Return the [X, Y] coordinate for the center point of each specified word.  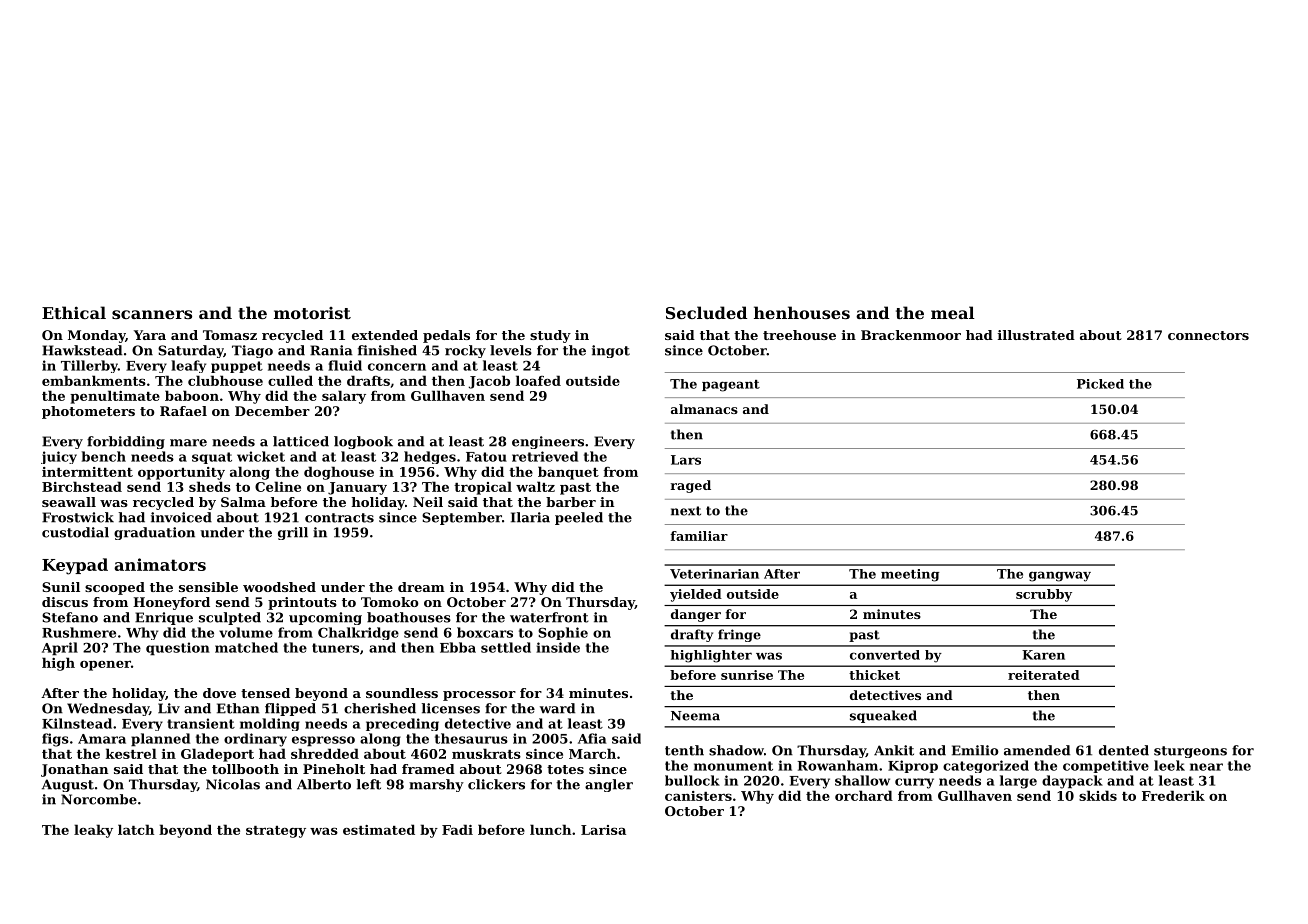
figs [55, 740]
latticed [301, 441]
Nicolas [233, 784]
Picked [1100, 384]
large [1018, 782]
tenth [684, 750]
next [686, 511]
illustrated [1036, 335]
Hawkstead [82, 350]
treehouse [799, 335]
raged [691, 486]
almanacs [704, 409]
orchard [864, 795]
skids [1098, 795]
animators [160, 564]
